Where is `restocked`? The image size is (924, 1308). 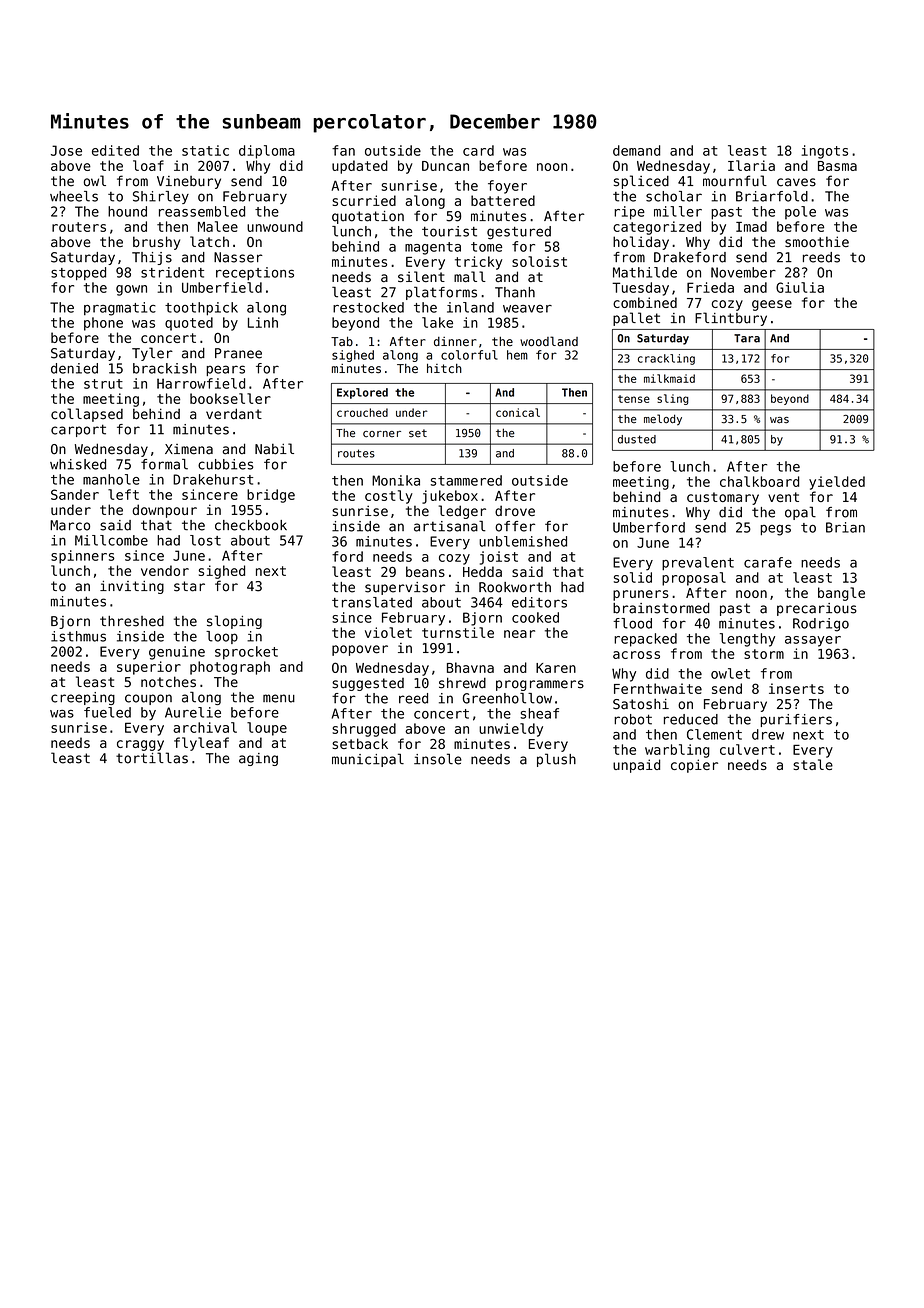 restocked is located at coordinates (368, 307).
